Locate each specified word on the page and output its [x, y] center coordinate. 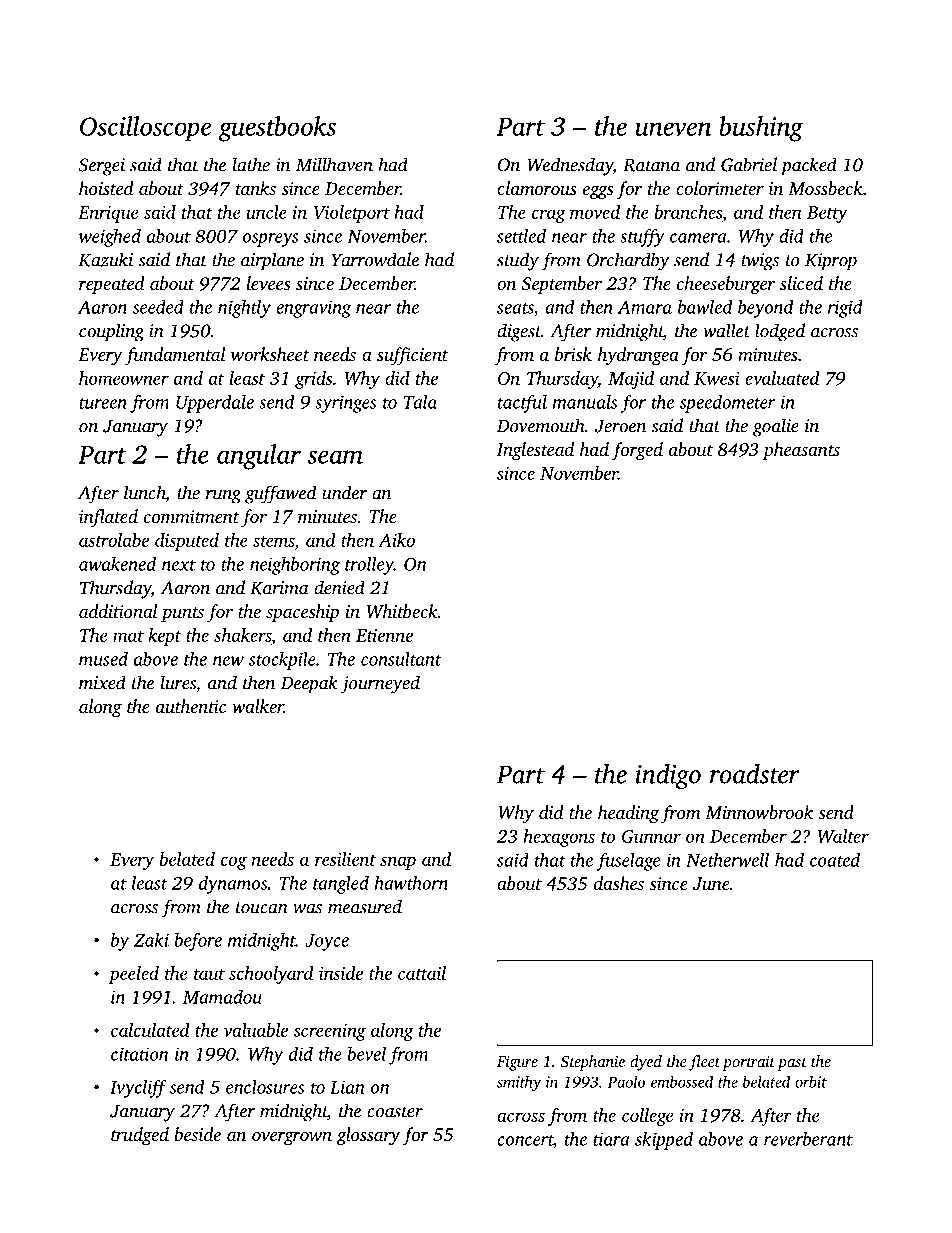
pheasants [801, 451]
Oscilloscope [145, 128]
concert [525, 1140]
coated [835, 859]
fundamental [175, 356]
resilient [345, 859]
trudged [140, 1136]
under [344, 492]
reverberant [808, 1139]
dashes [619, 883]
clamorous [537, 188]
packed [809, 166]
